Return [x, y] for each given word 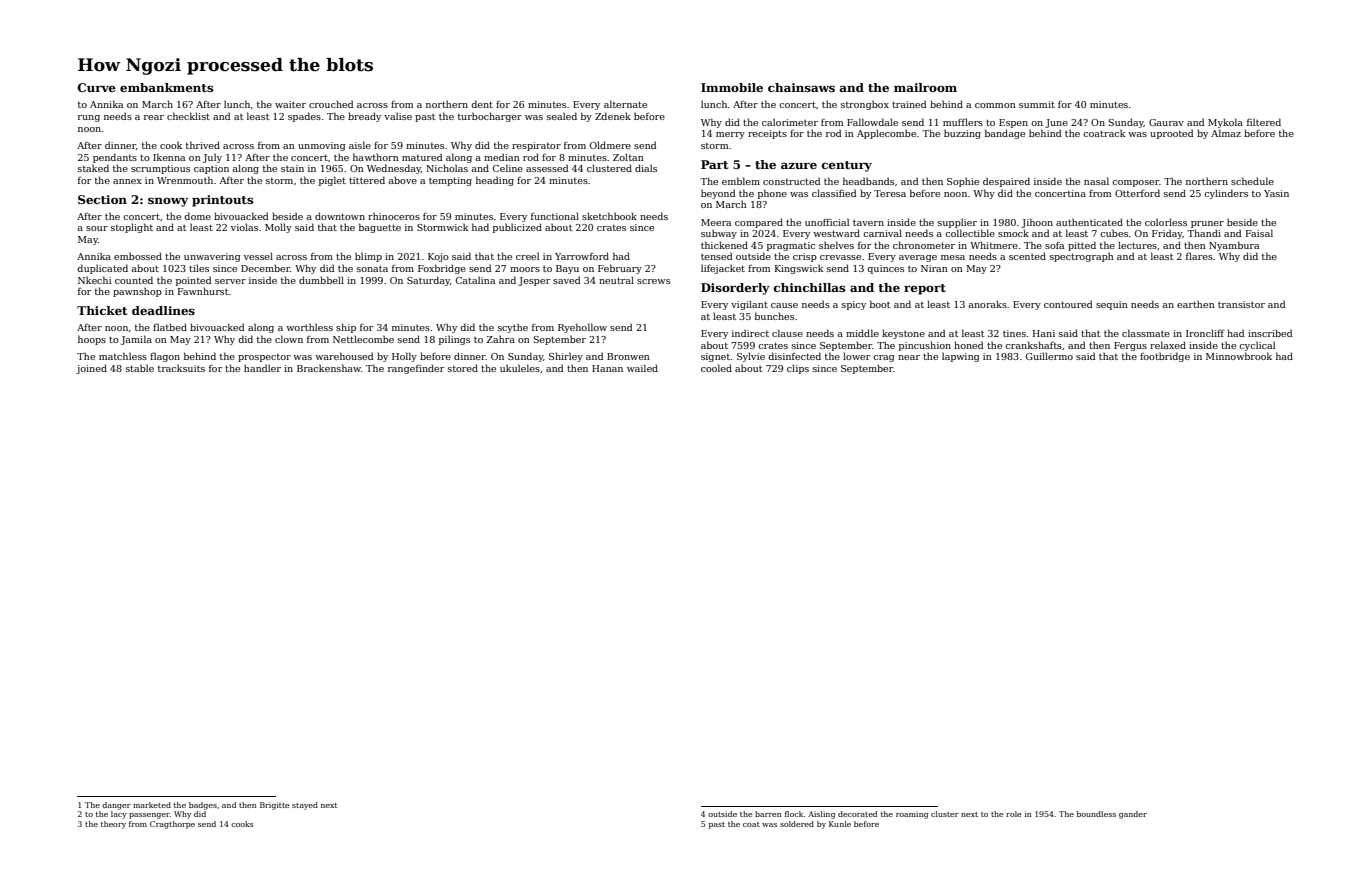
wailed [642, 368]
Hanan [607, 368]
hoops [92, 340]
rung [89, 118]
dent [482, 104]
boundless [1096, 814]
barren [768, 814]
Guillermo [1049, 356]
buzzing [962, 134]
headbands [868, 181]
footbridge [1165, 357]
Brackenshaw [329, 368]
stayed [305, 806]
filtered [1264, 122]
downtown [340, 216]
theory [113, 825]
